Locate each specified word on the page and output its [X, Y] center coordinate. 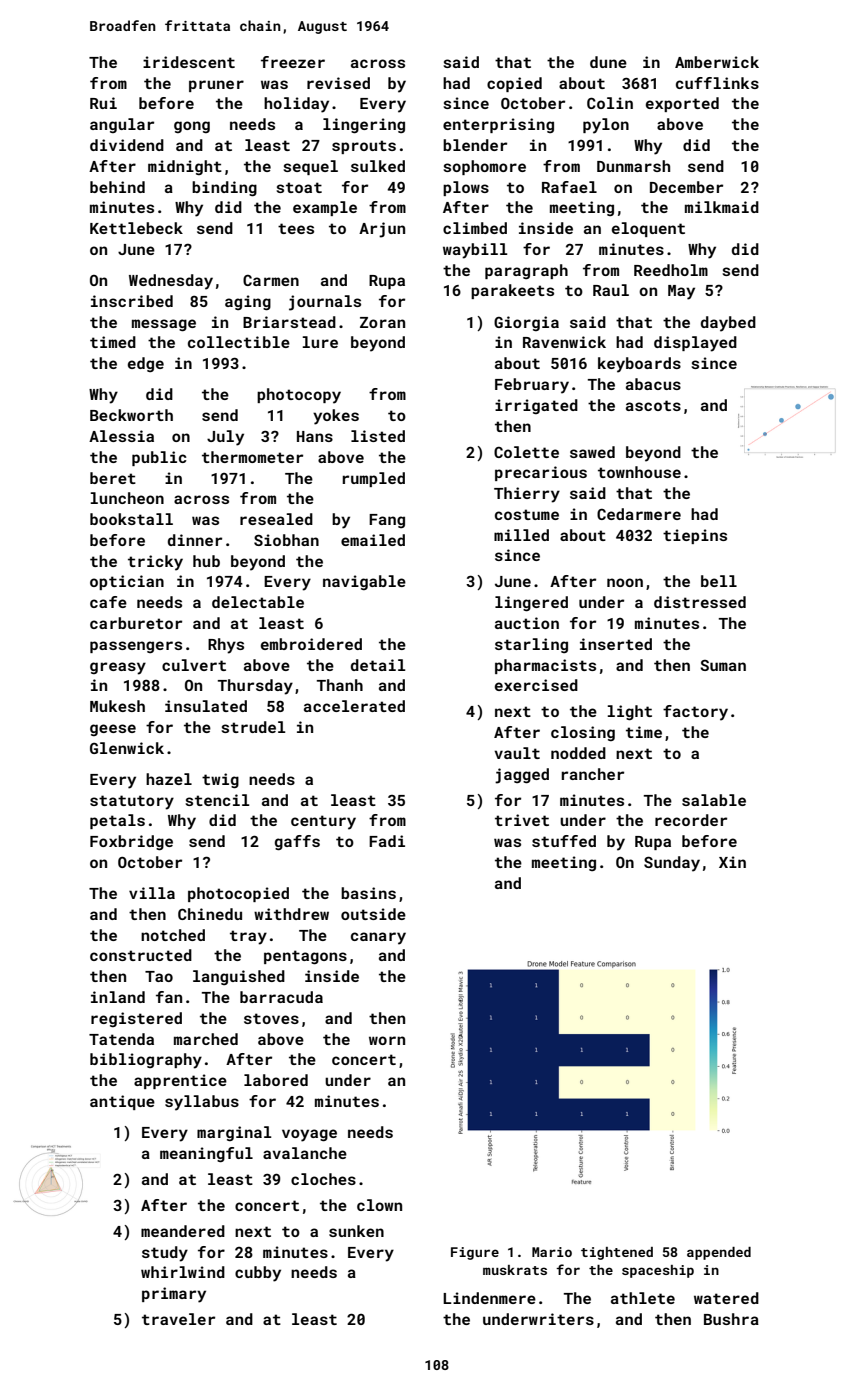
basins [368, 893]
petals [117, 821]
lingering [364, 125]
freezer [293, 62]
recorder [691, 820]
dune [608, 62]
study [165, 1254]
